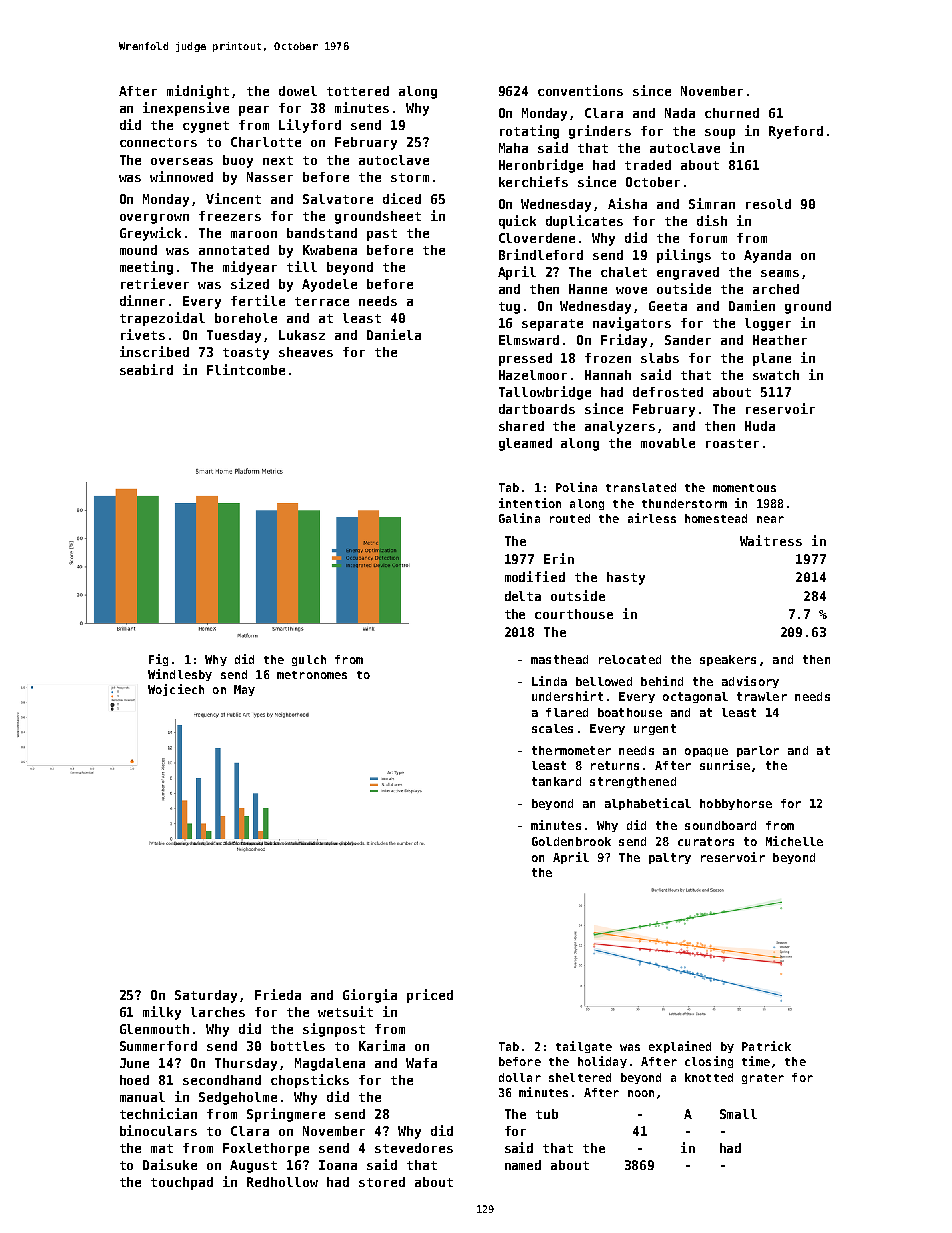 The image size is (952, 1233). I want to click on Galina, so click(519, 518).
